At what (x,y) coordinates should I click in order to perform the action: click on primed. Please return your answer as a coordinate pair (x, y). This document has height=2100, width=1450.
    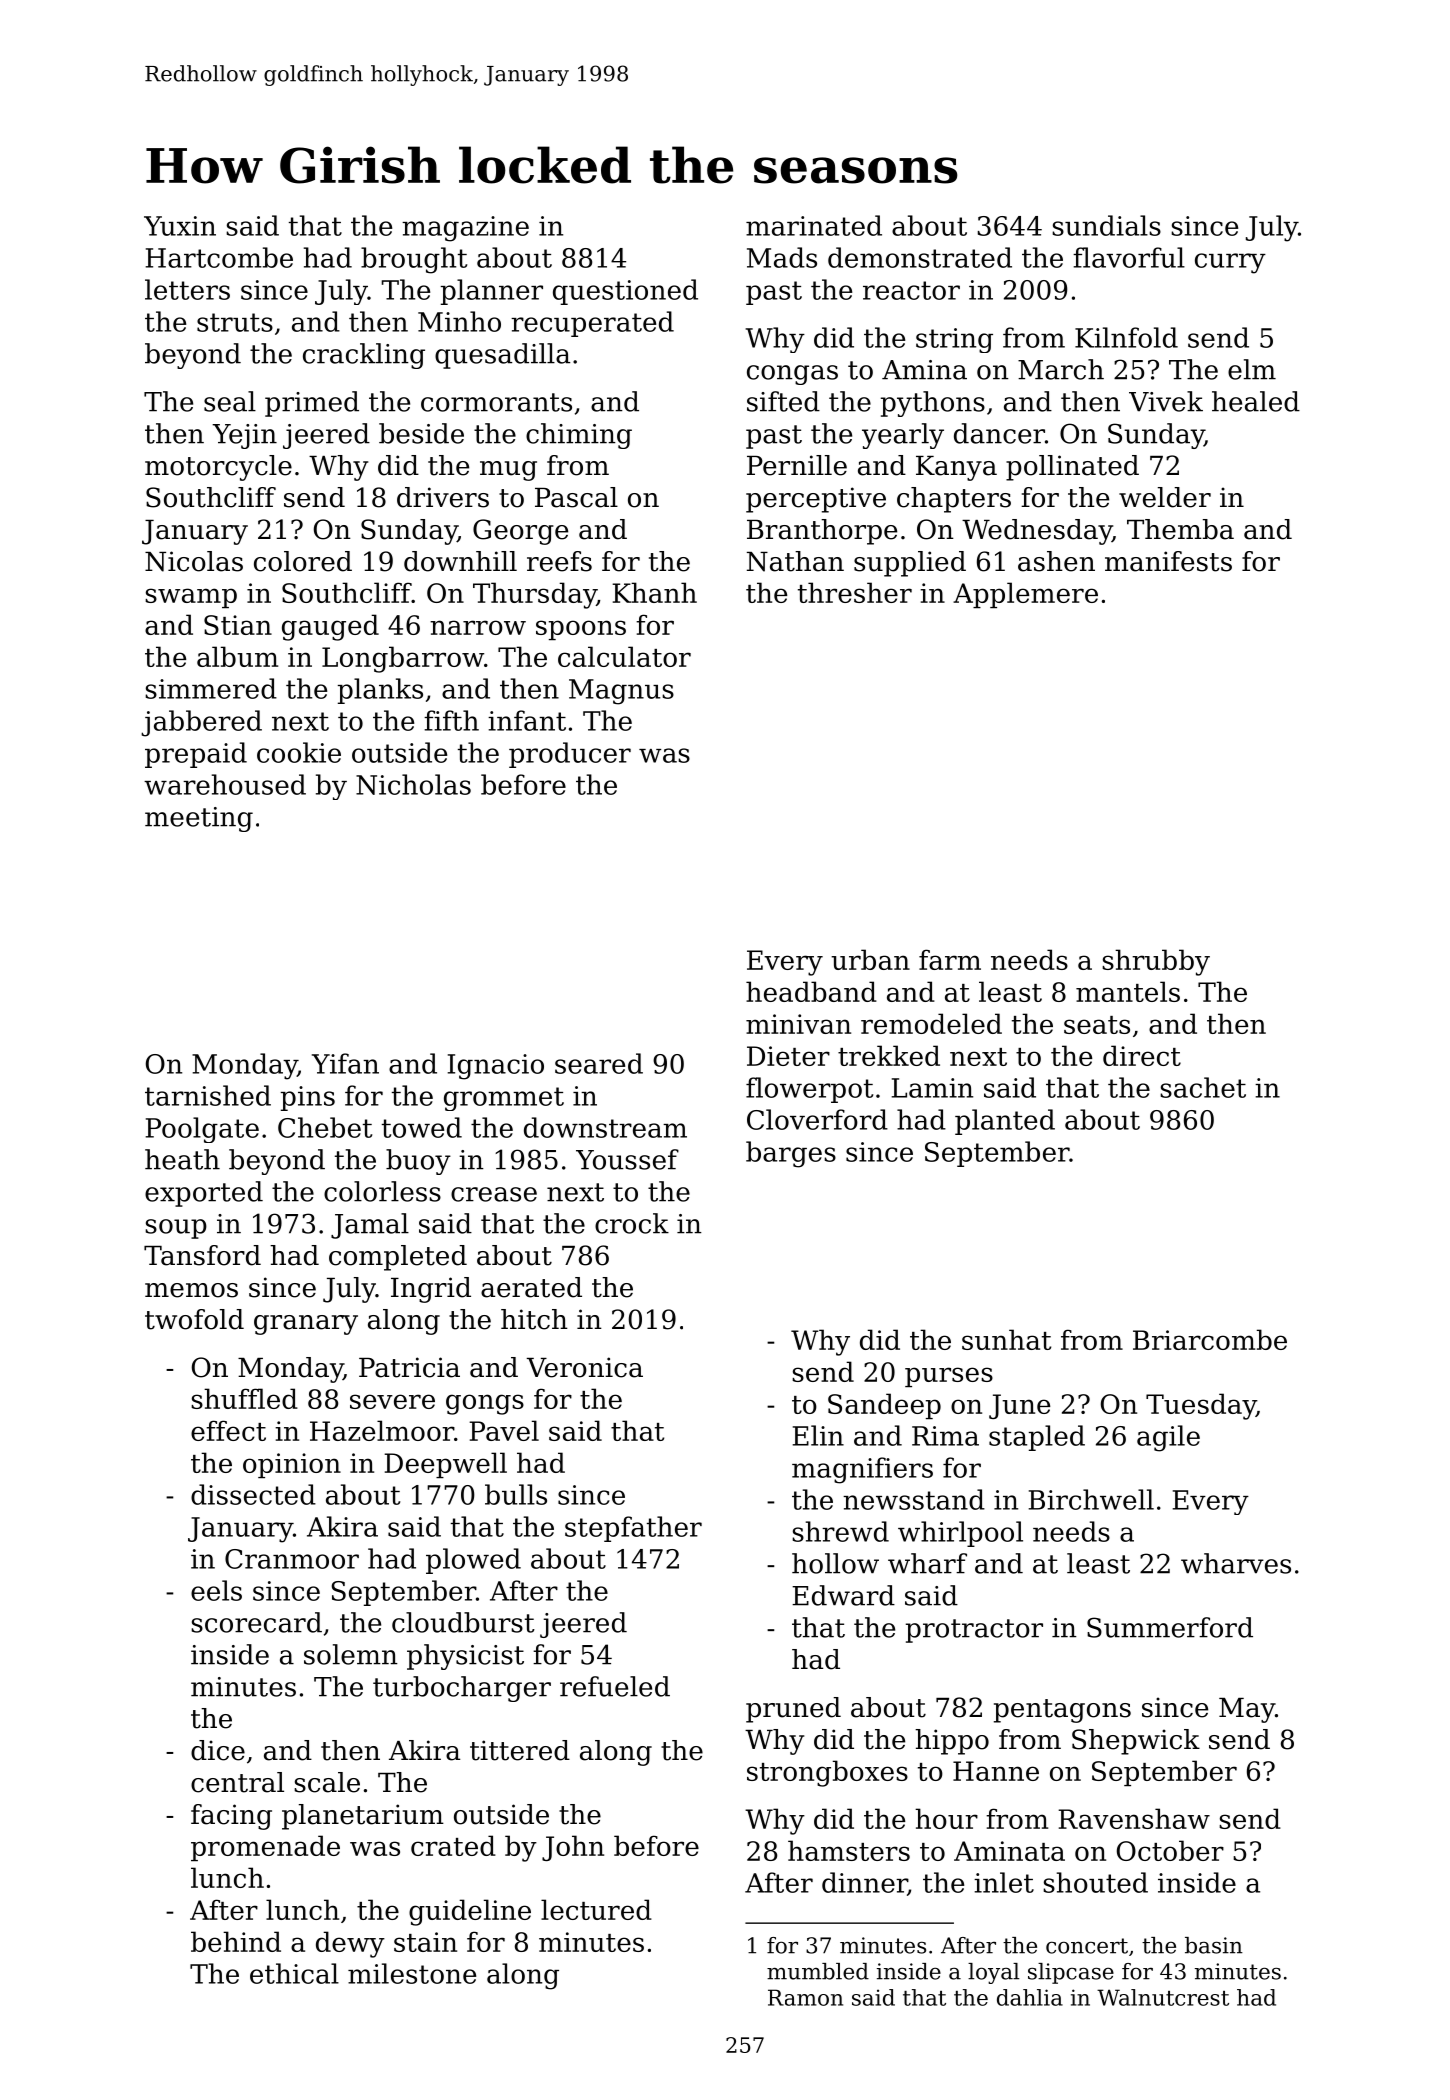
    Looking at the image, I should click on (312, 404).
